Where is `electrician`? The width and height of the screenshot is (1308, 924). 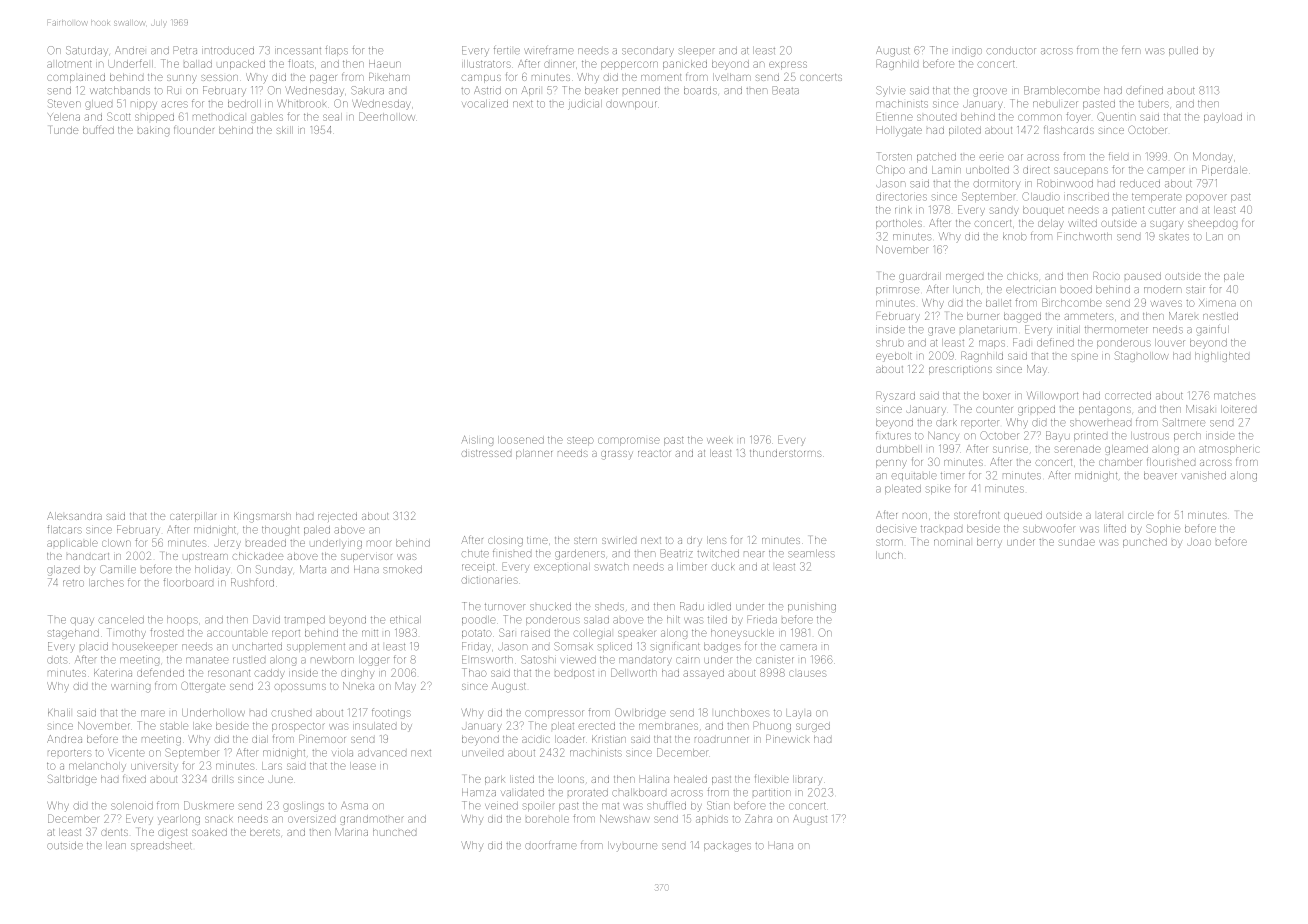 electrician is located at coordinates (1031, 290).
